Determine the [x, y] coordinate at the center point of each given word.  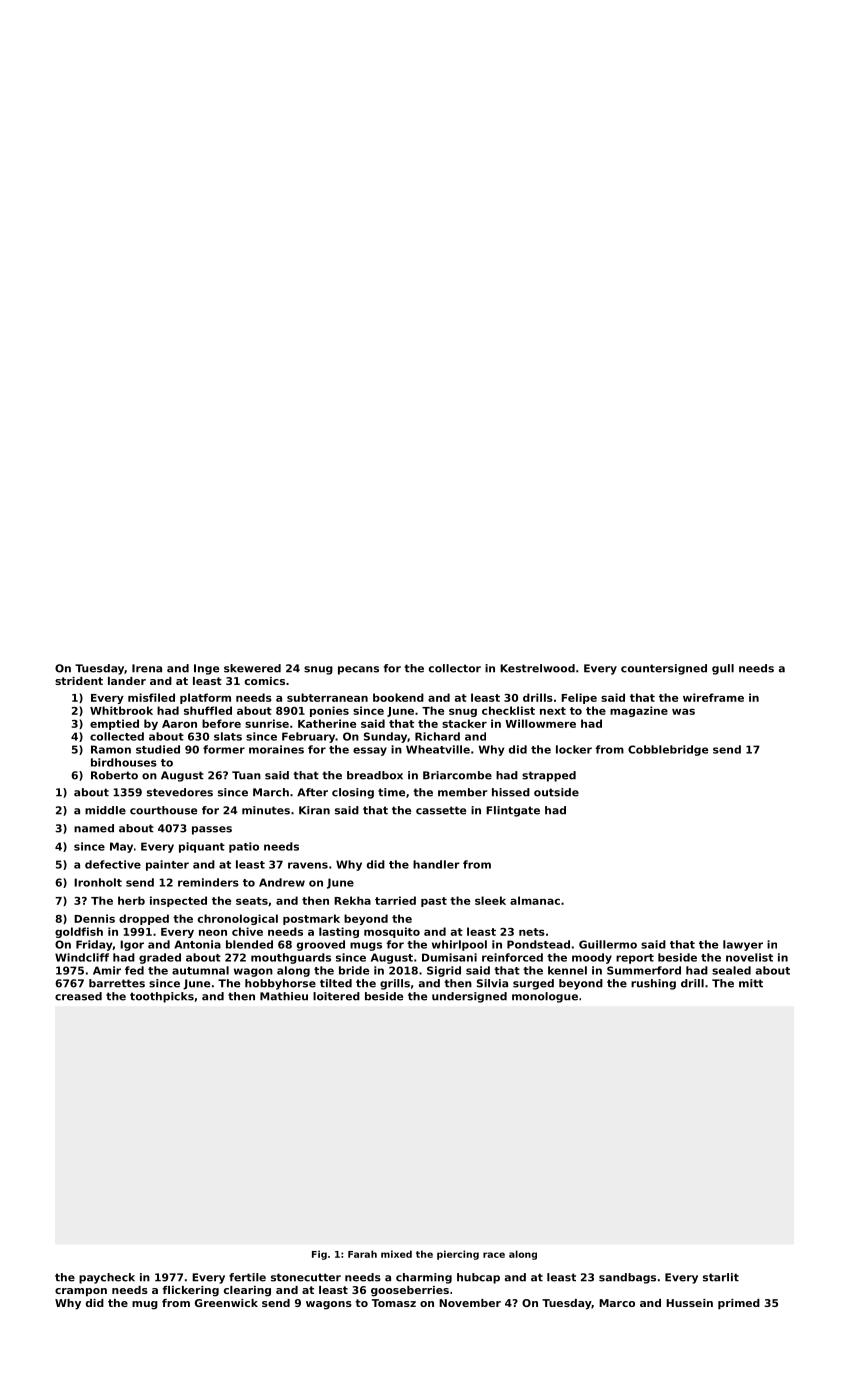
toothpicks [162, 997]
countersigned [664, 669]
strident [79, 681]
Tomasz [394, 1303]
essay [370, 751]
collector [455, 668]
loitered [336, 996]
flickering [190, 1291]
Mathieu [284, 996]
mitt [751, 983]
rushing [653, 984]
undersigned [469, 997]
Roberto [114, 775]
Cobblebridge [668, 750]
